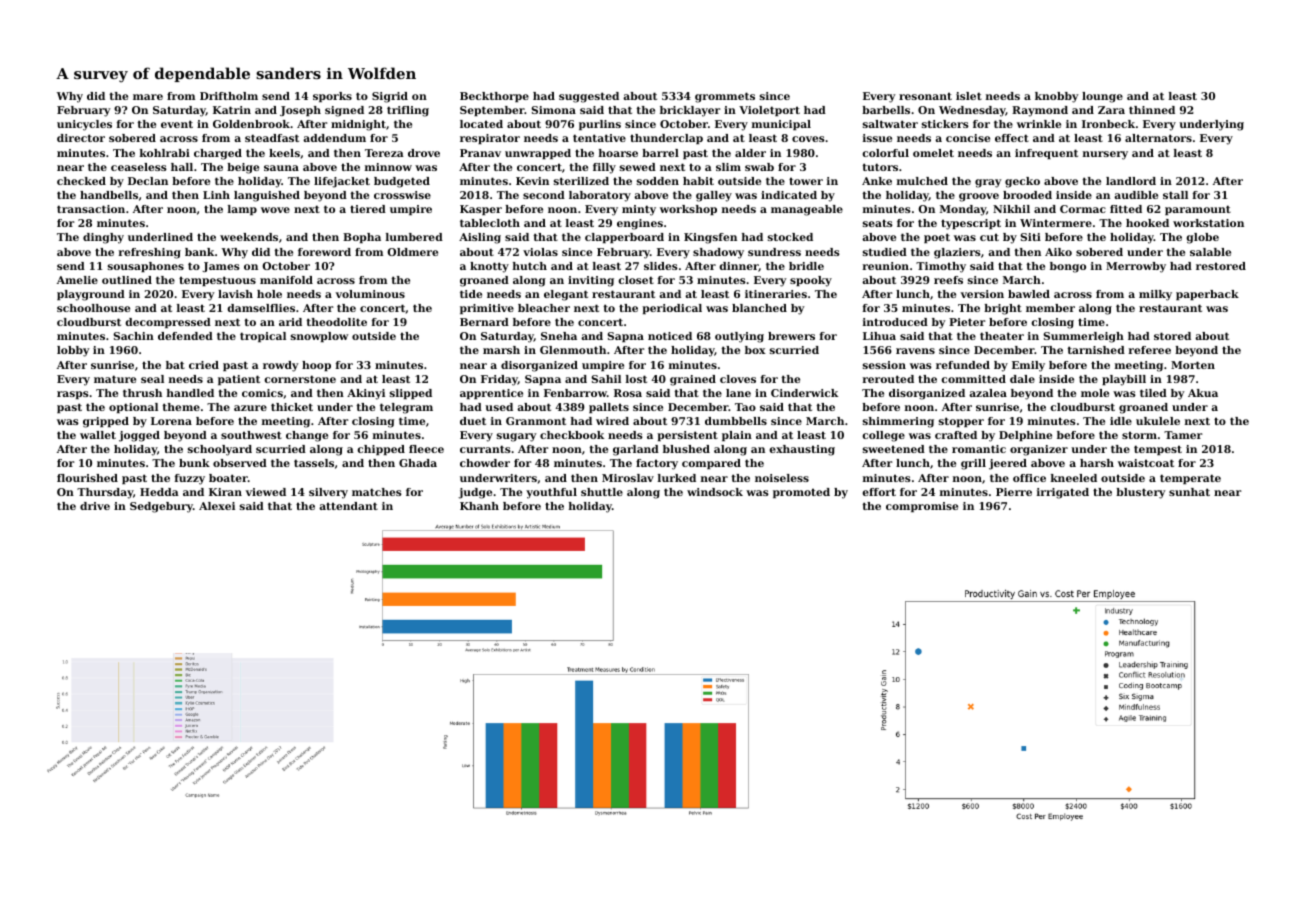  What do you see at coordinates (300, 111) in the screenshot?
I see `Joseph` at bounding box center [300, 111].
